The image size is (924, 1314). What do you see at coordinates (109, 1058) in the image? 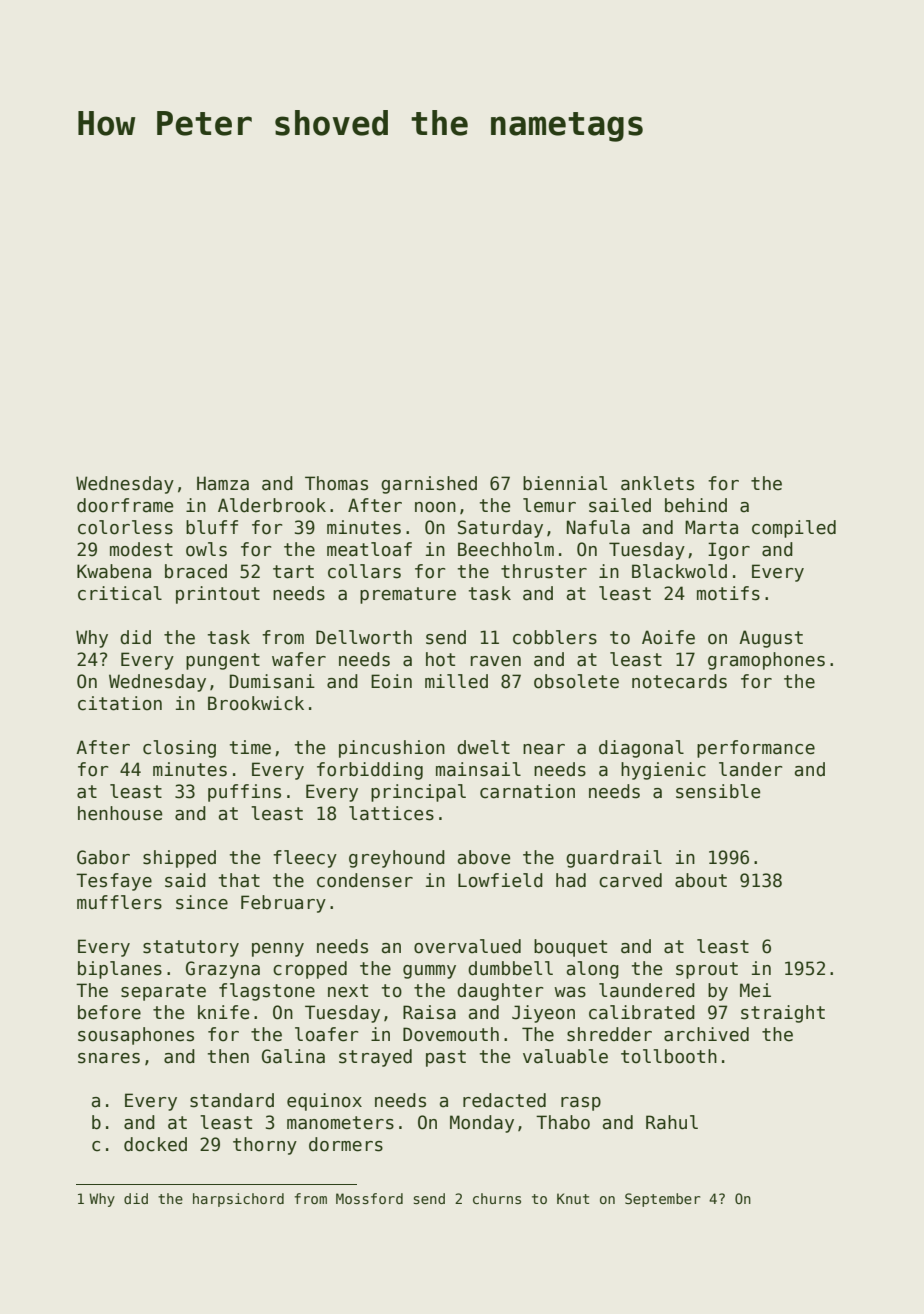
I see `snares` at bounding box center [109, 1058].
